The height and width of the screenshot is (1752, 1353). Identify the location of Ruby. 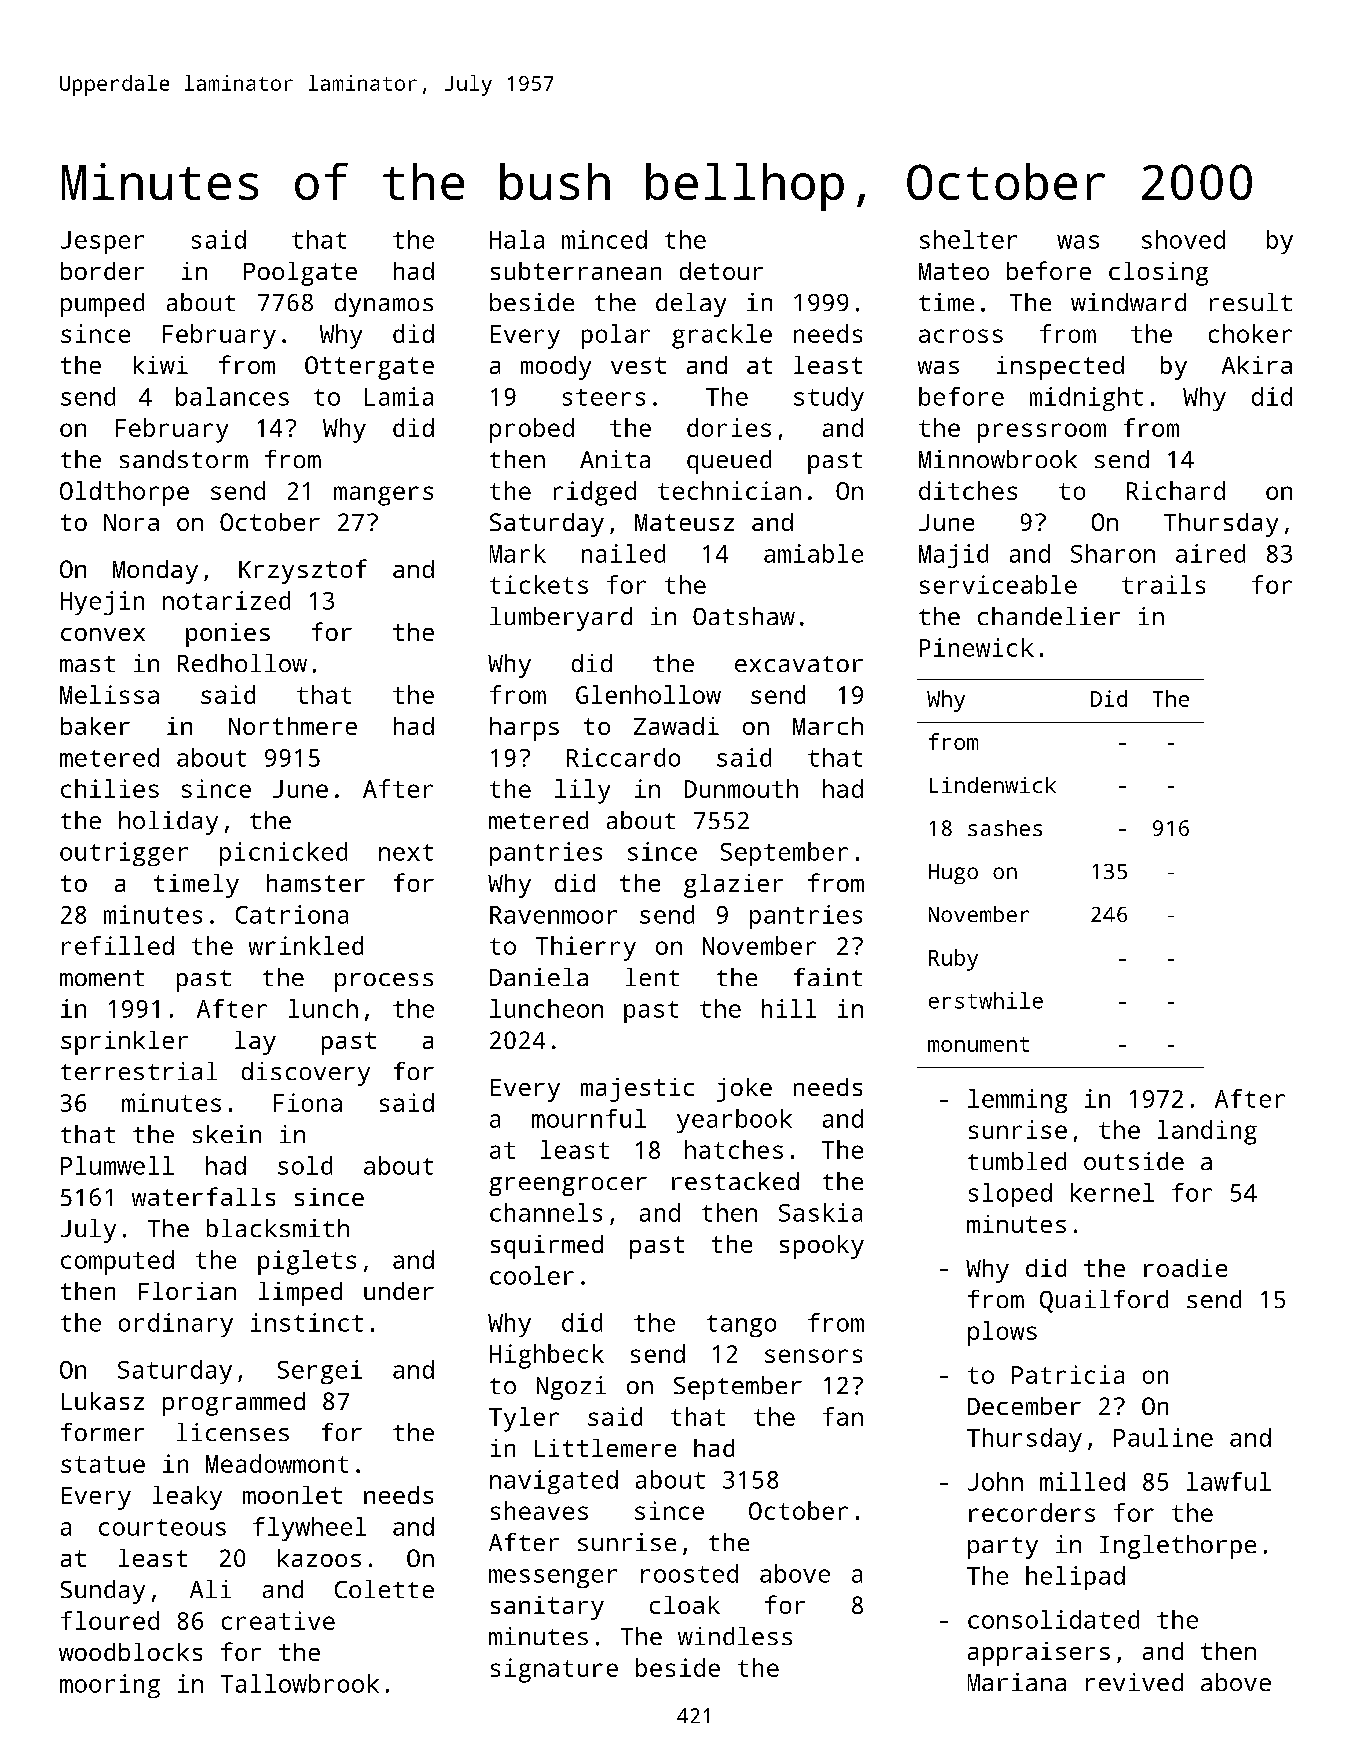
(953, 960).
